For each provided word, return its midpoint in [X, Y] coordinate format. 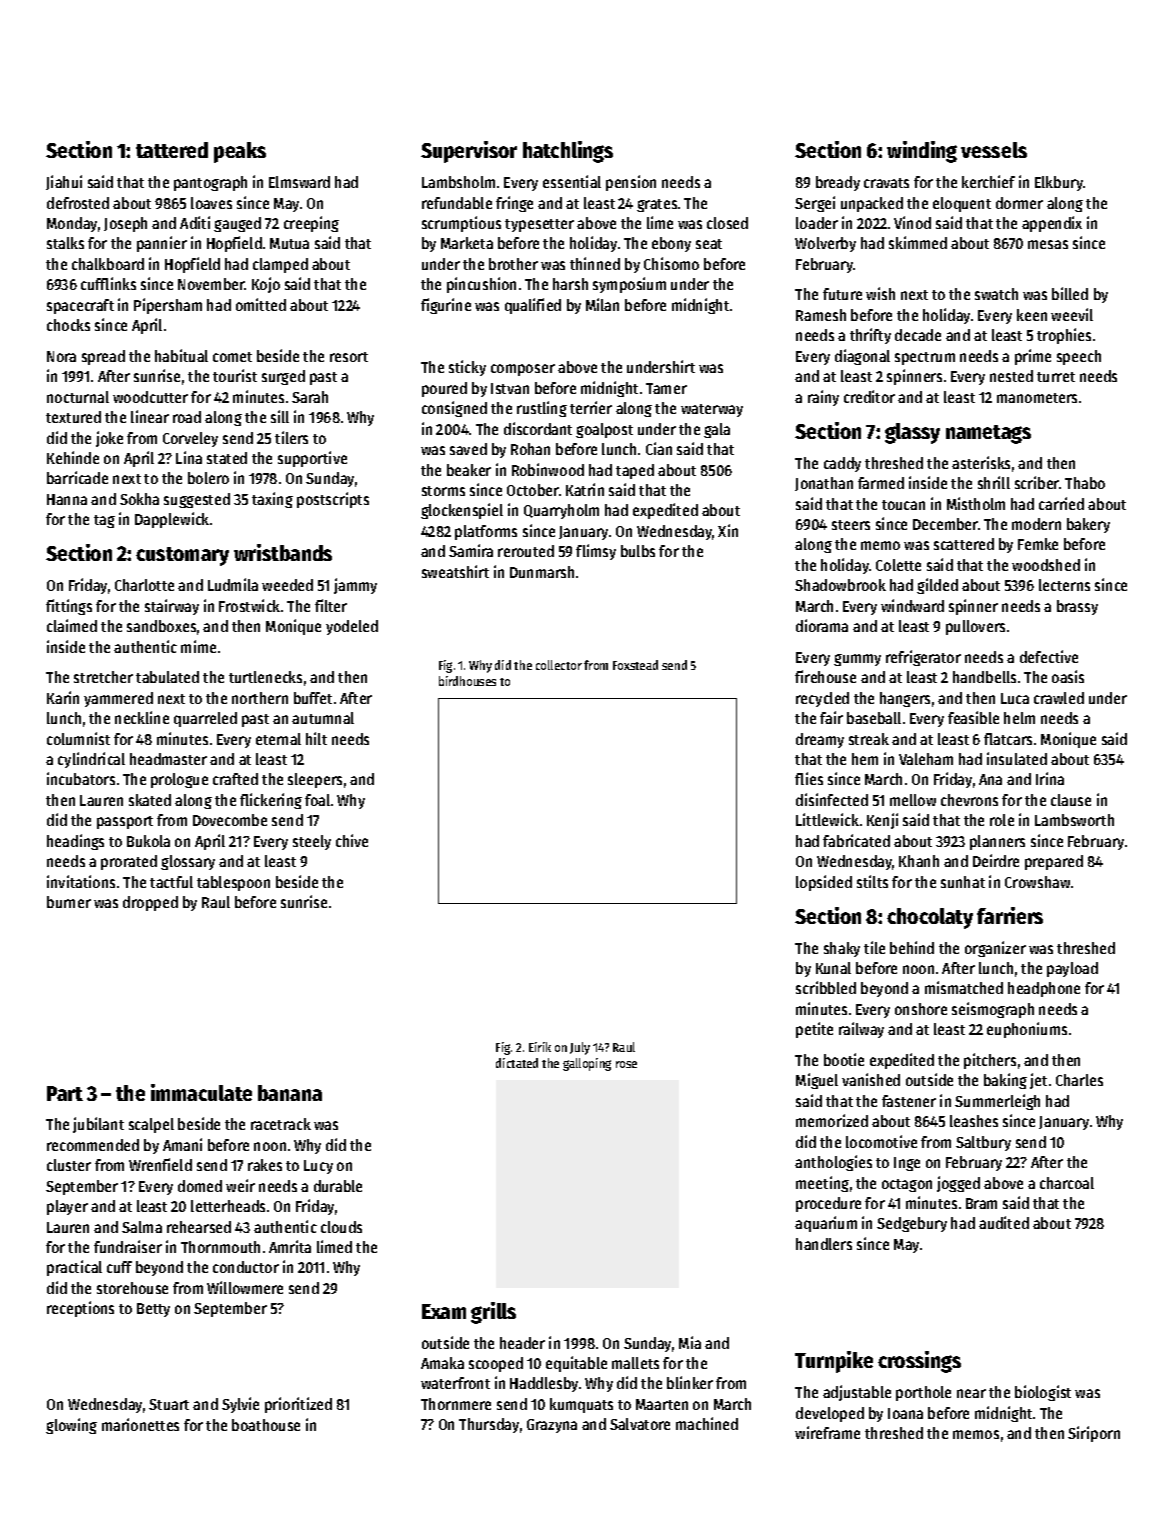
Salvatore [640, 1424]
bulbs [638, 551]
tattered [172, 150]
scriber [1037, 482]
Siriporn [1094, 1434]
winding [922, 152]
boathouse [266, 1425]
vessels [994, 150]
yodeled [352, 627]
